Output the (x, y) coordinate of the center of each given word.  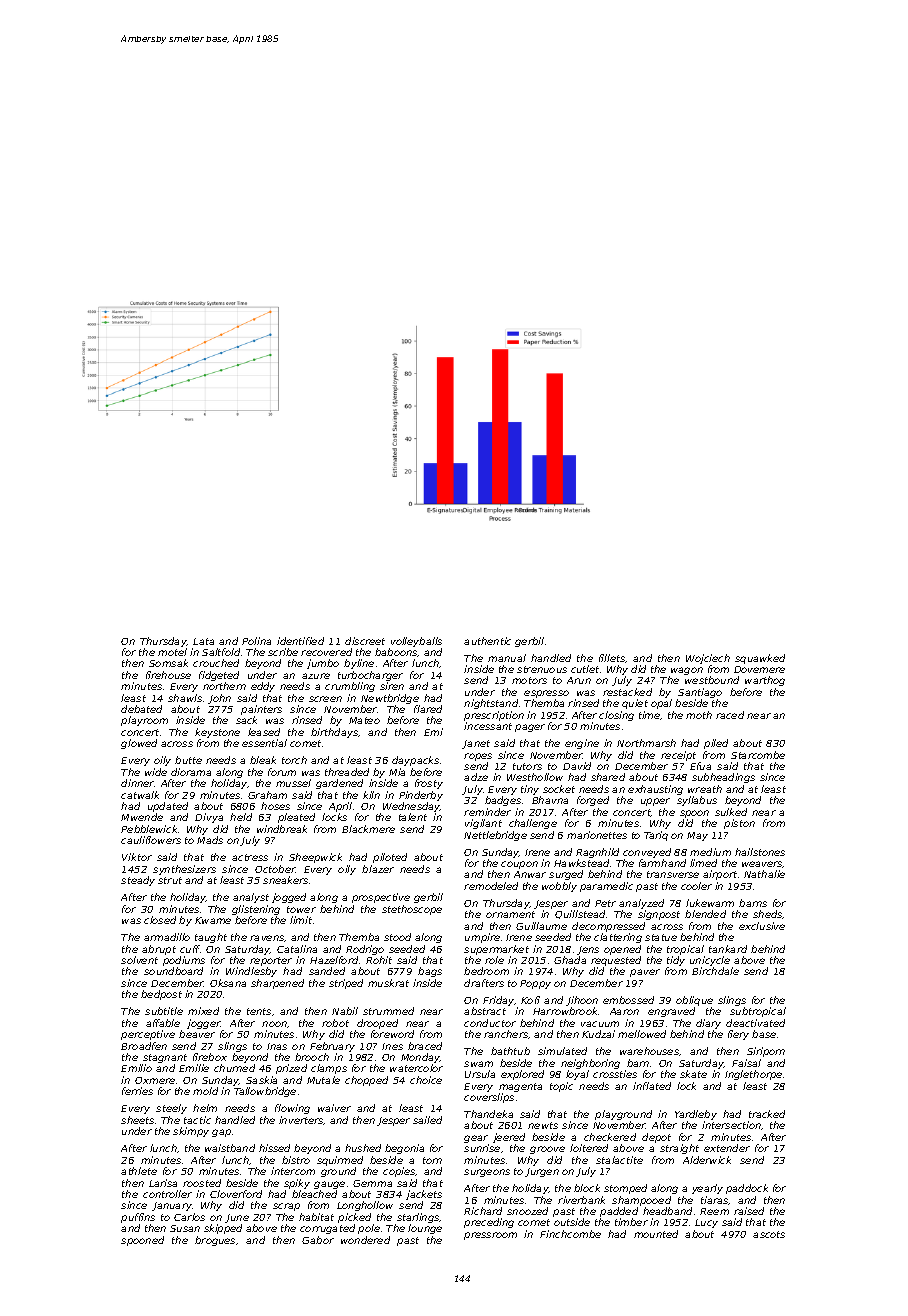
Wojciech (708, 659)
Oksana (228, 983)
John (219, 699)
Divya (209, 818)
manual (507, 658)
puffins (138, 1218)
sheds (768, 914)
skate (693, 1074)
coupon (519, 865)
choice (426, 1080)
